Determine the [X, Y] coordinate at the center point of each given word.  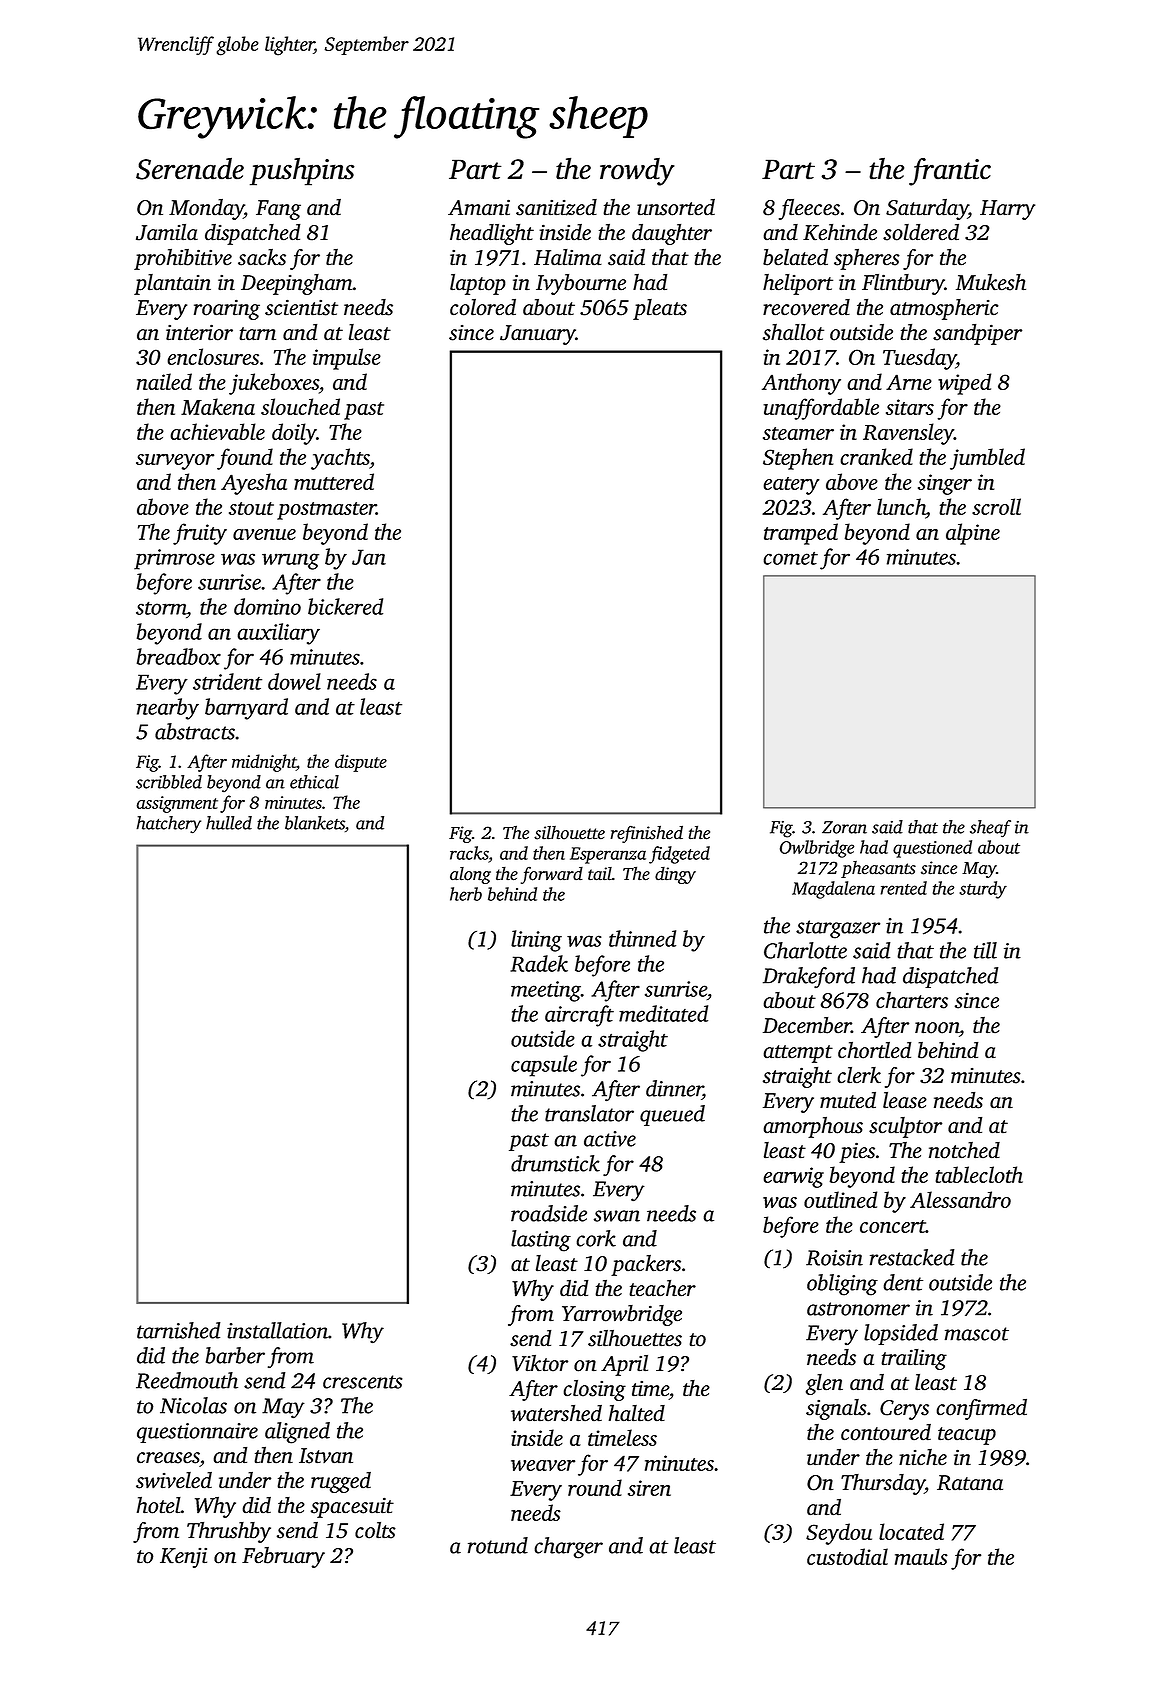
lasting [541, 1241]
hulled [229, 823]
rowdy [637, 172]
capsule [544, 1066]
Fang [278, 210]
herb [466, 894]
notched [964, 1150]
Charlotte [805, 950]
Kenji [183, 1558]
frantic [950, 172]
